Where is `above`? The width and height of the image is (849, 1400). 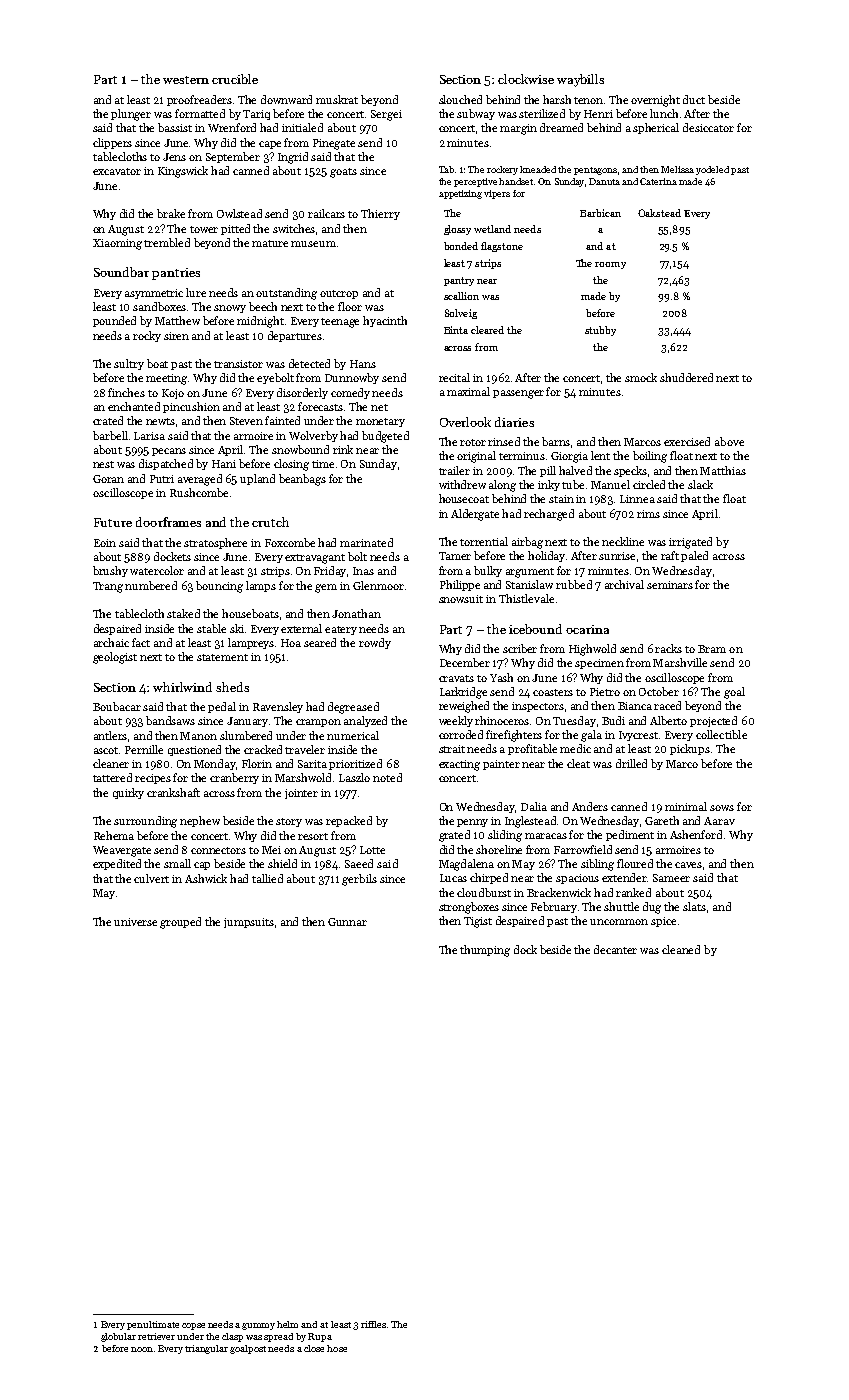 above is located at coordinates (729, 441).
